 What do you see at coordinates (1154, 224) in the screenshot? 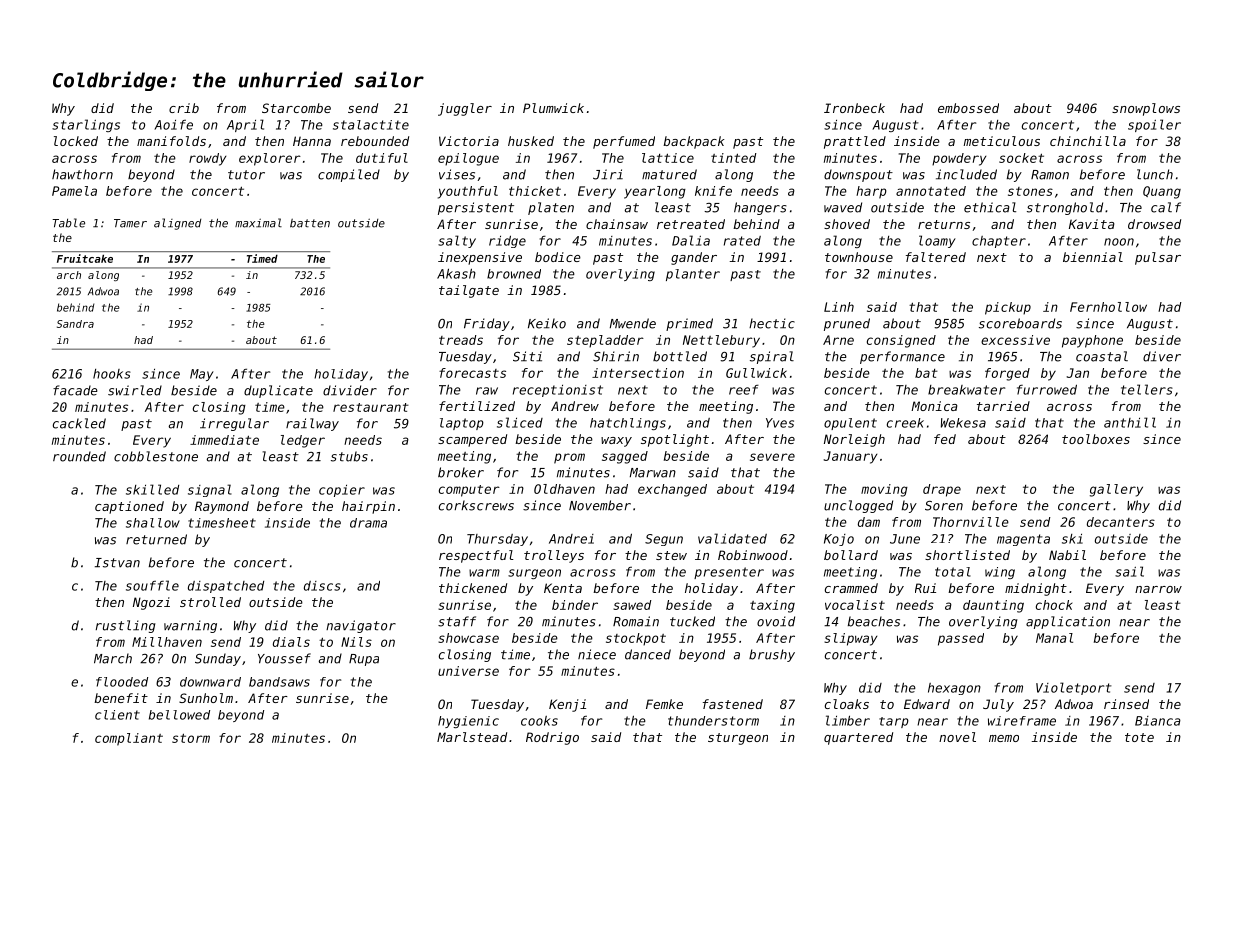
I see `drowsed` at bounding box center [1154, 224].
